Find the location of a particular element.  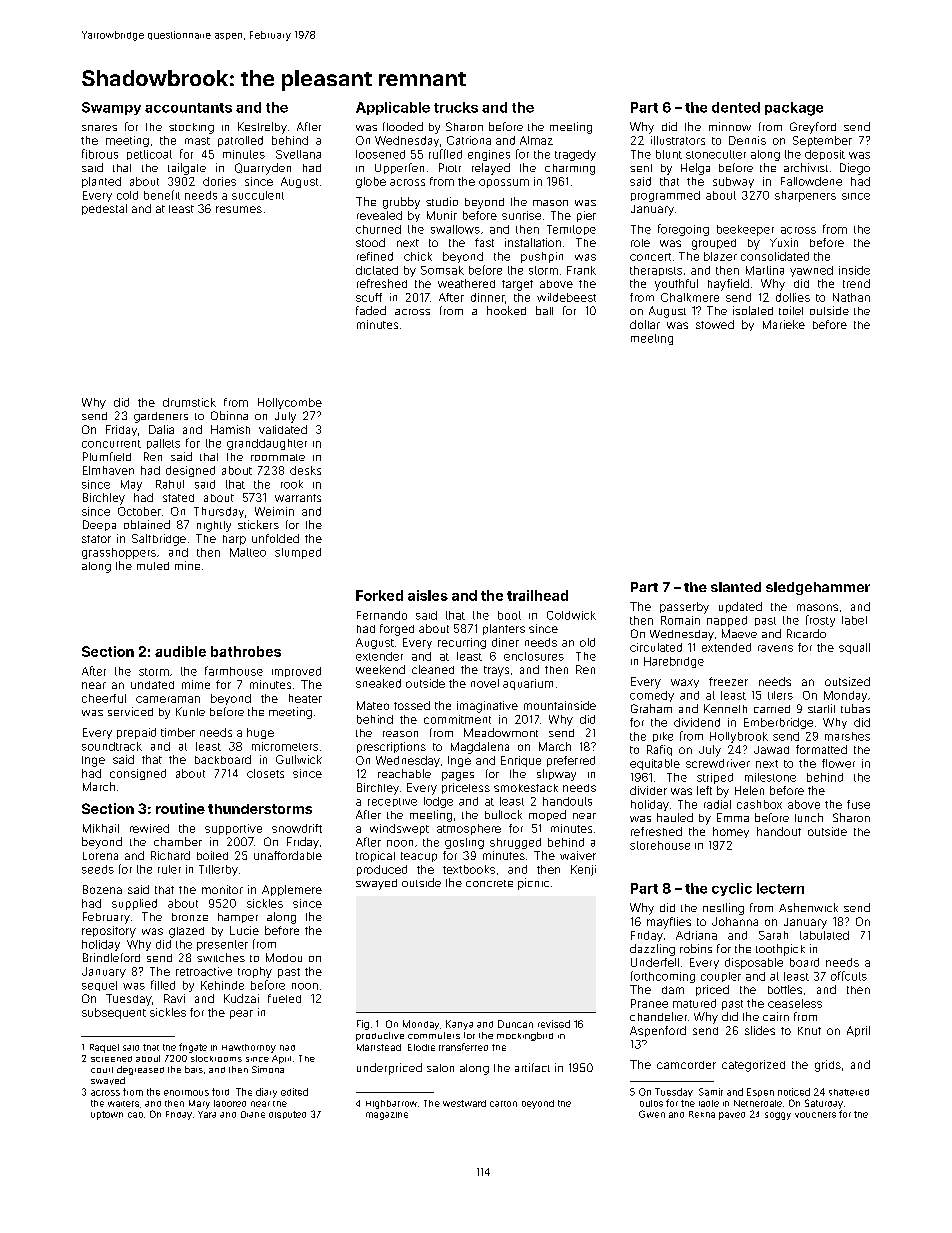

dented is located at coordinates (736, 107).
